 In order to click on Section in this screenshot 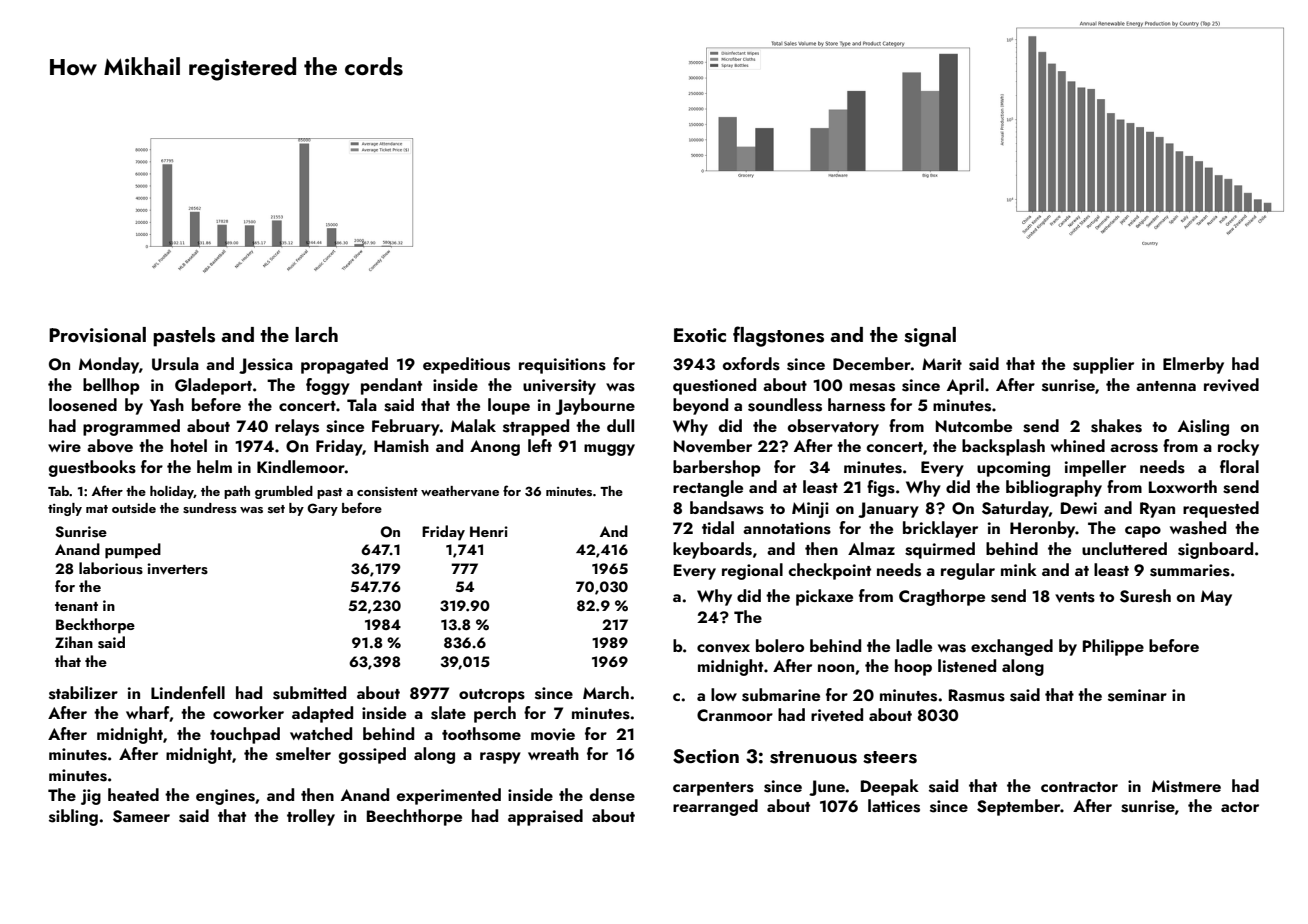, I will do `click(706, 756)`.
